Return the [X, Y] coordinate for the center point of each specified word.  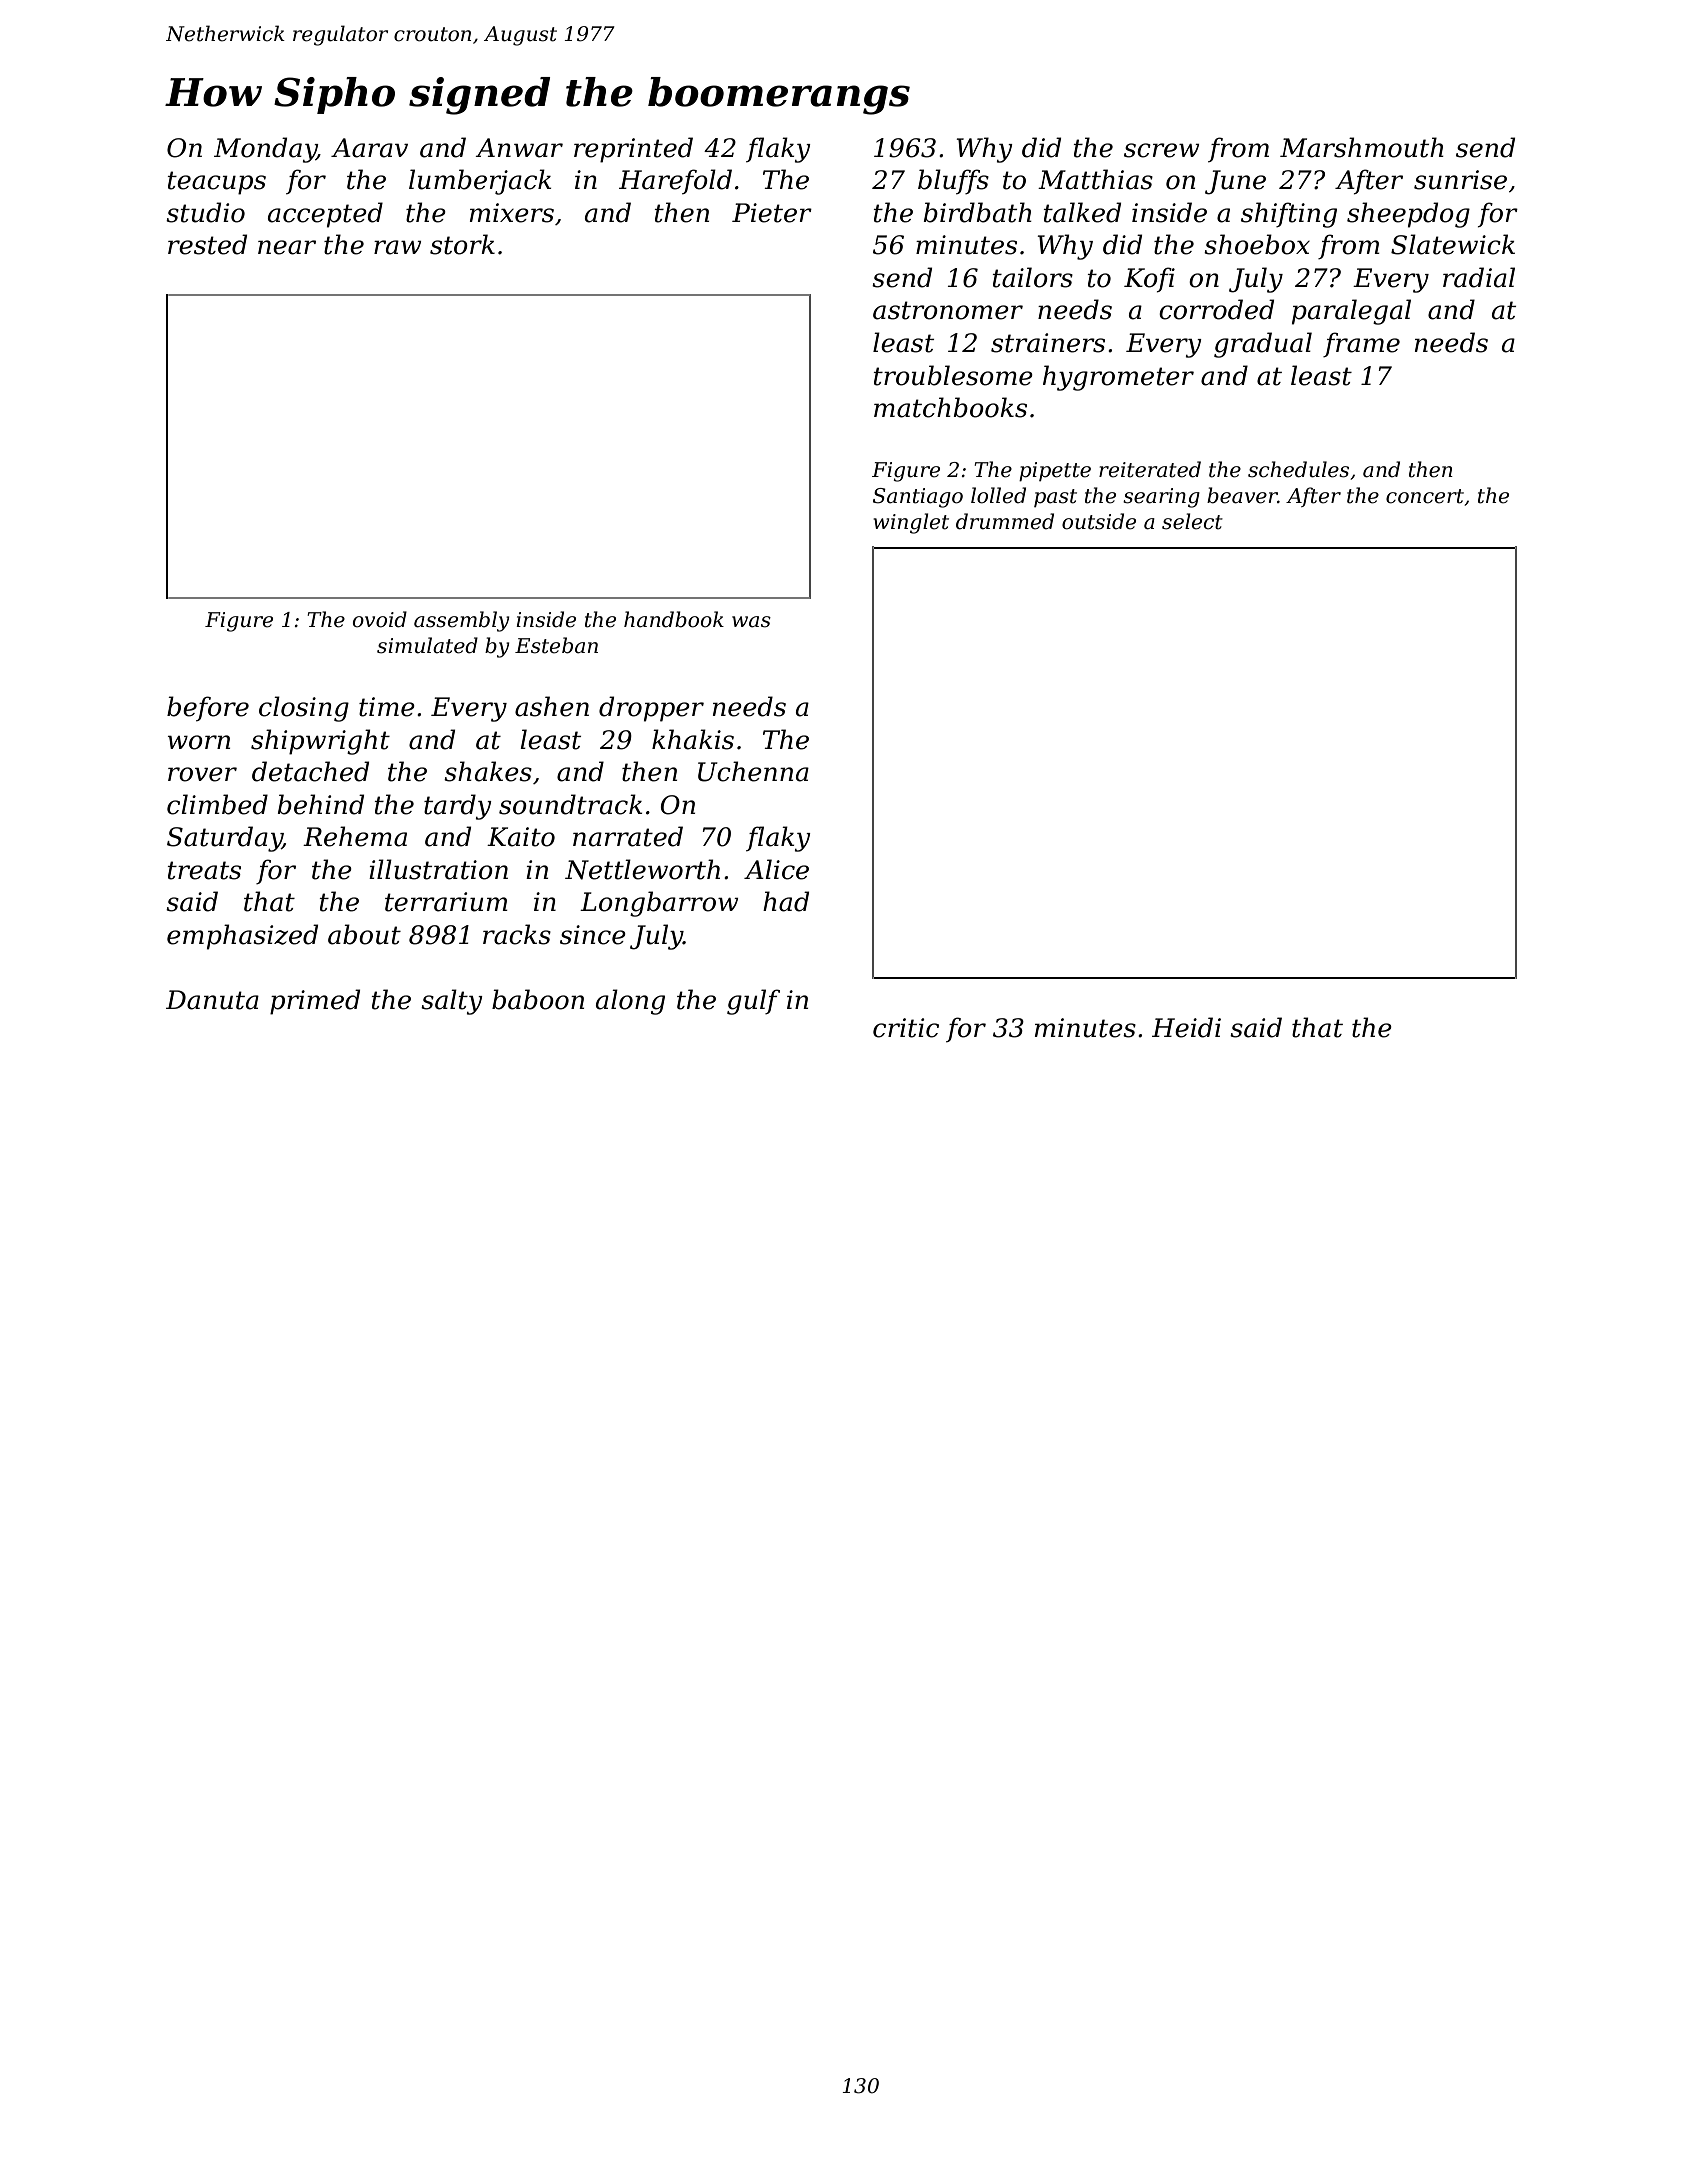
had [786, 901]
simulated [427, 645]
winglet [911, 523]
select [1192, 521]
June [1235, 182]
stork [462, 244]
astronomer [948, 310]
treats [204, 870]
